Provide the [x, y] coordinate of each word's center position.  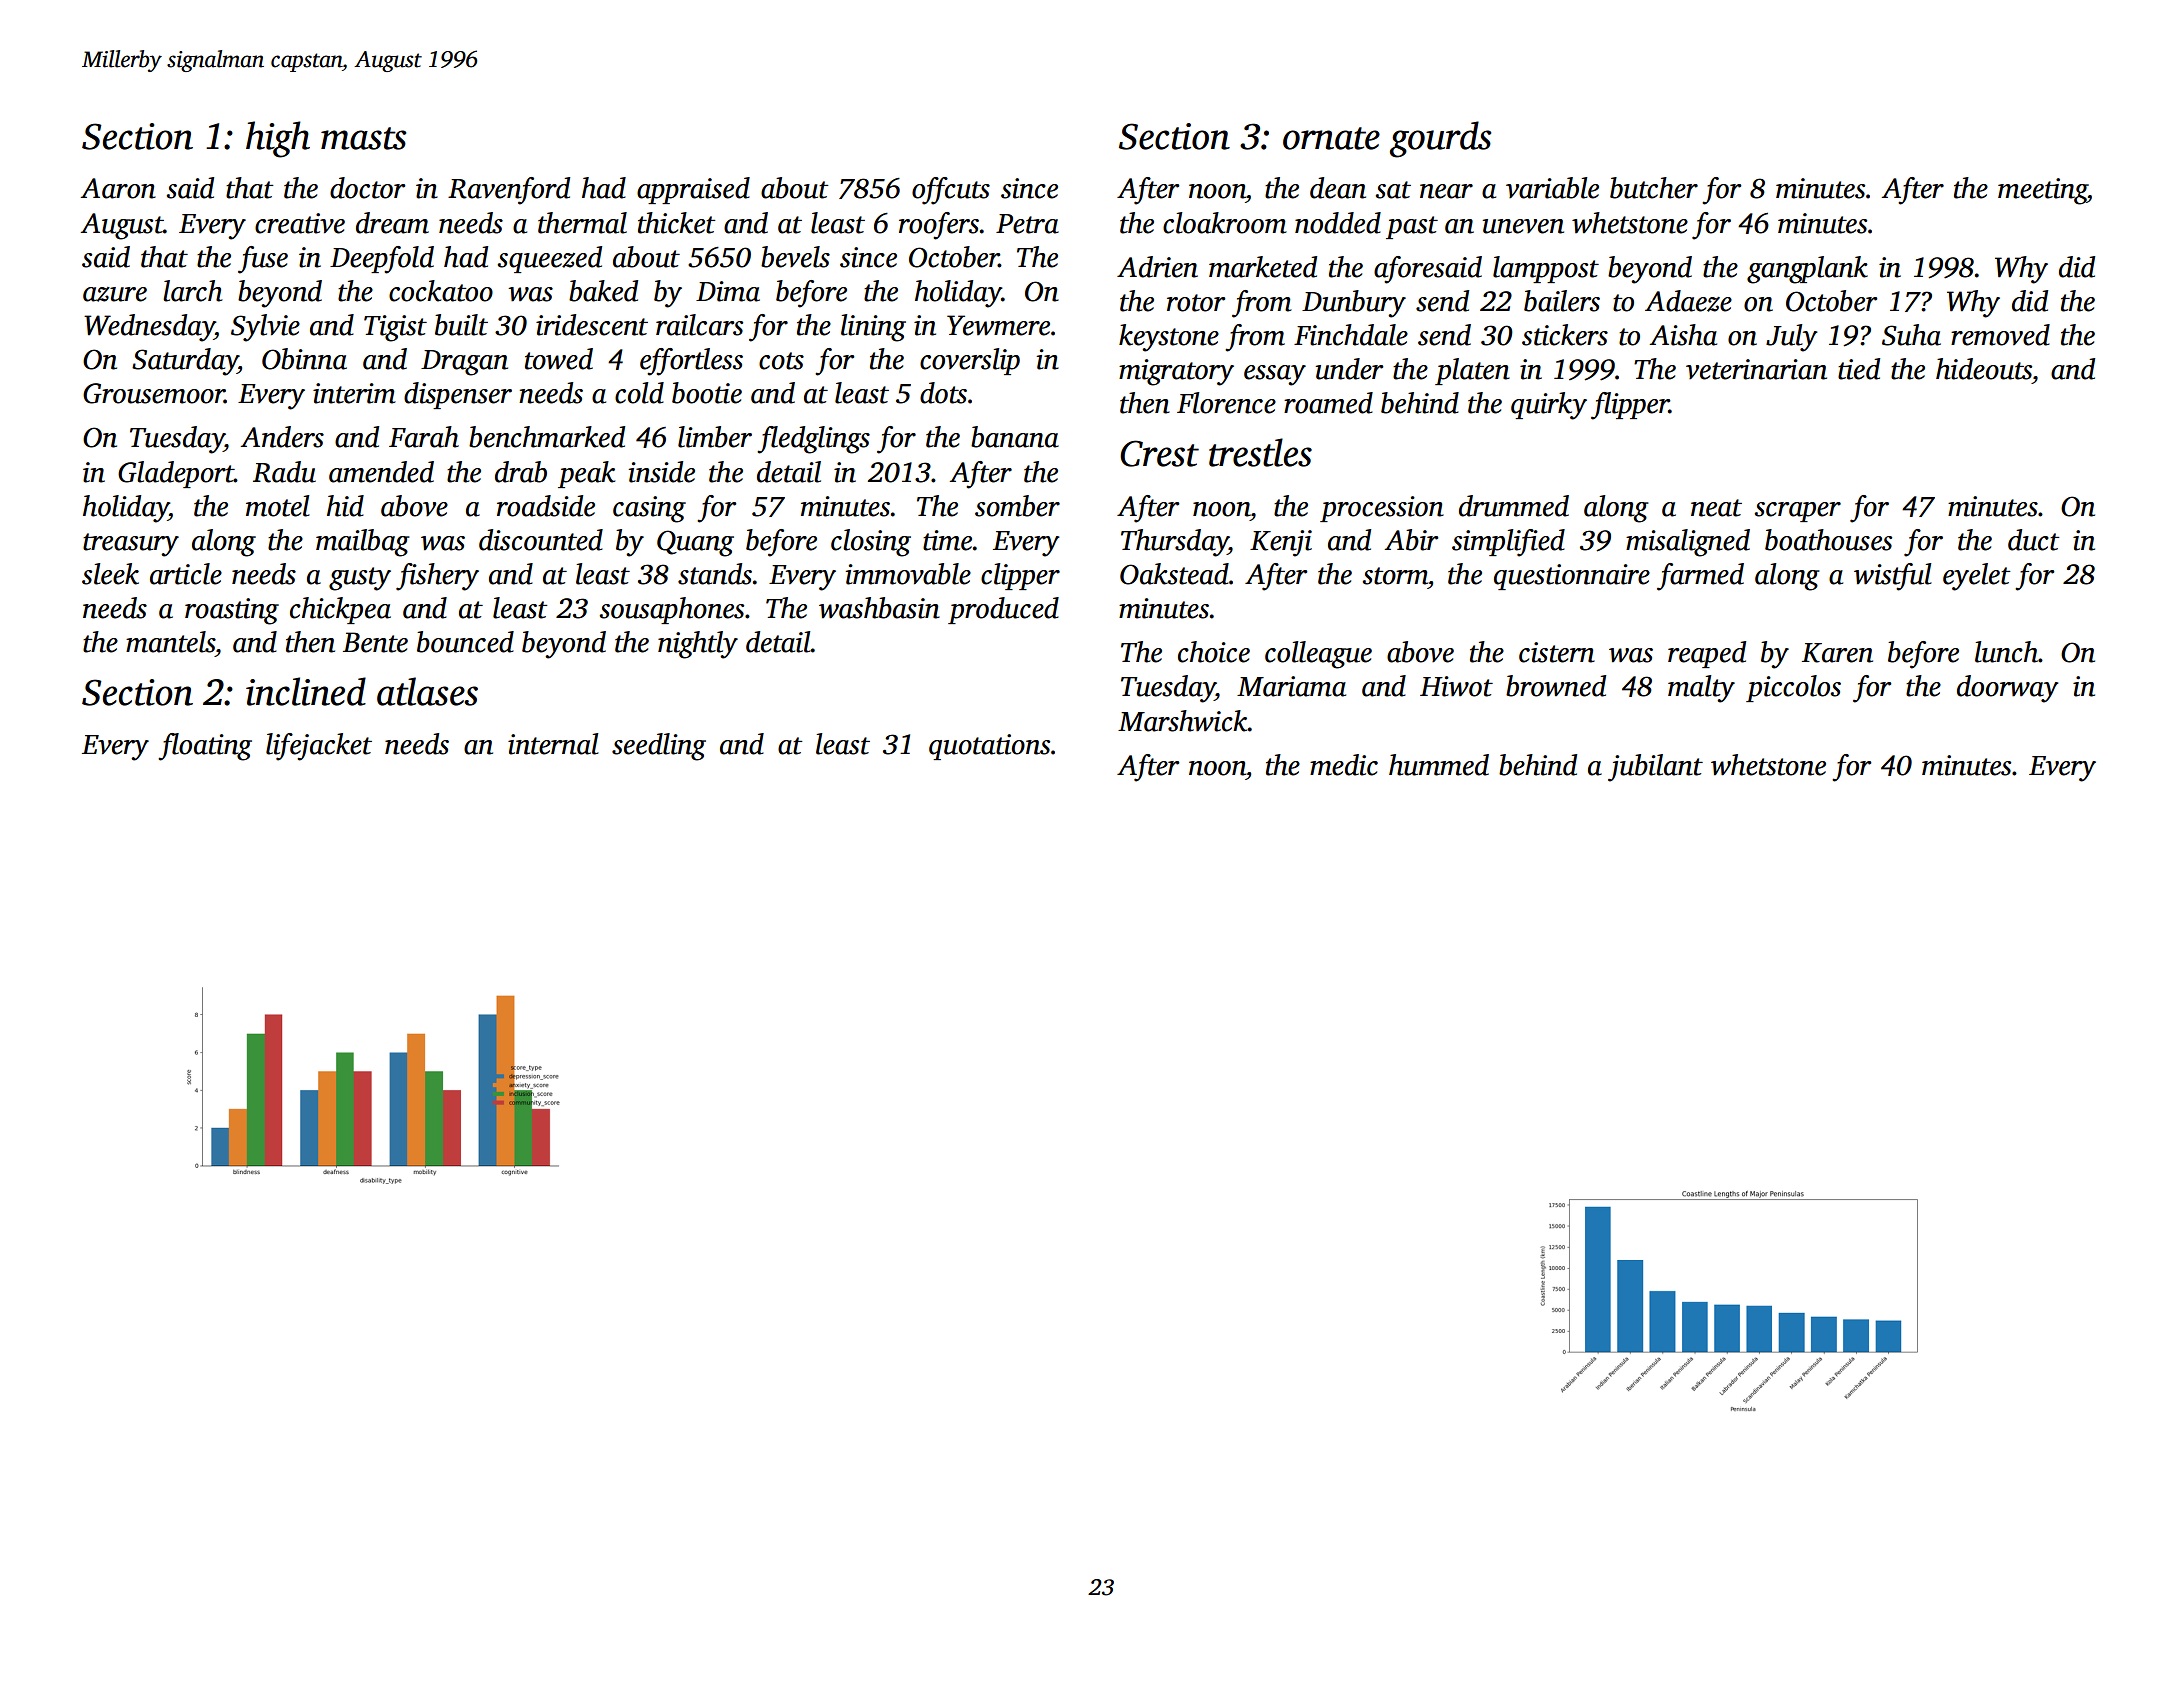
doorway [2008, 689]
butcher [1654, 188]
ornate [1331, 138]
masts [363, 138]
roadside [546, 506]
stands [715, 574]
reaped [1707, 654]
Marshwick [1183, 721]
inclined [306, 691]
